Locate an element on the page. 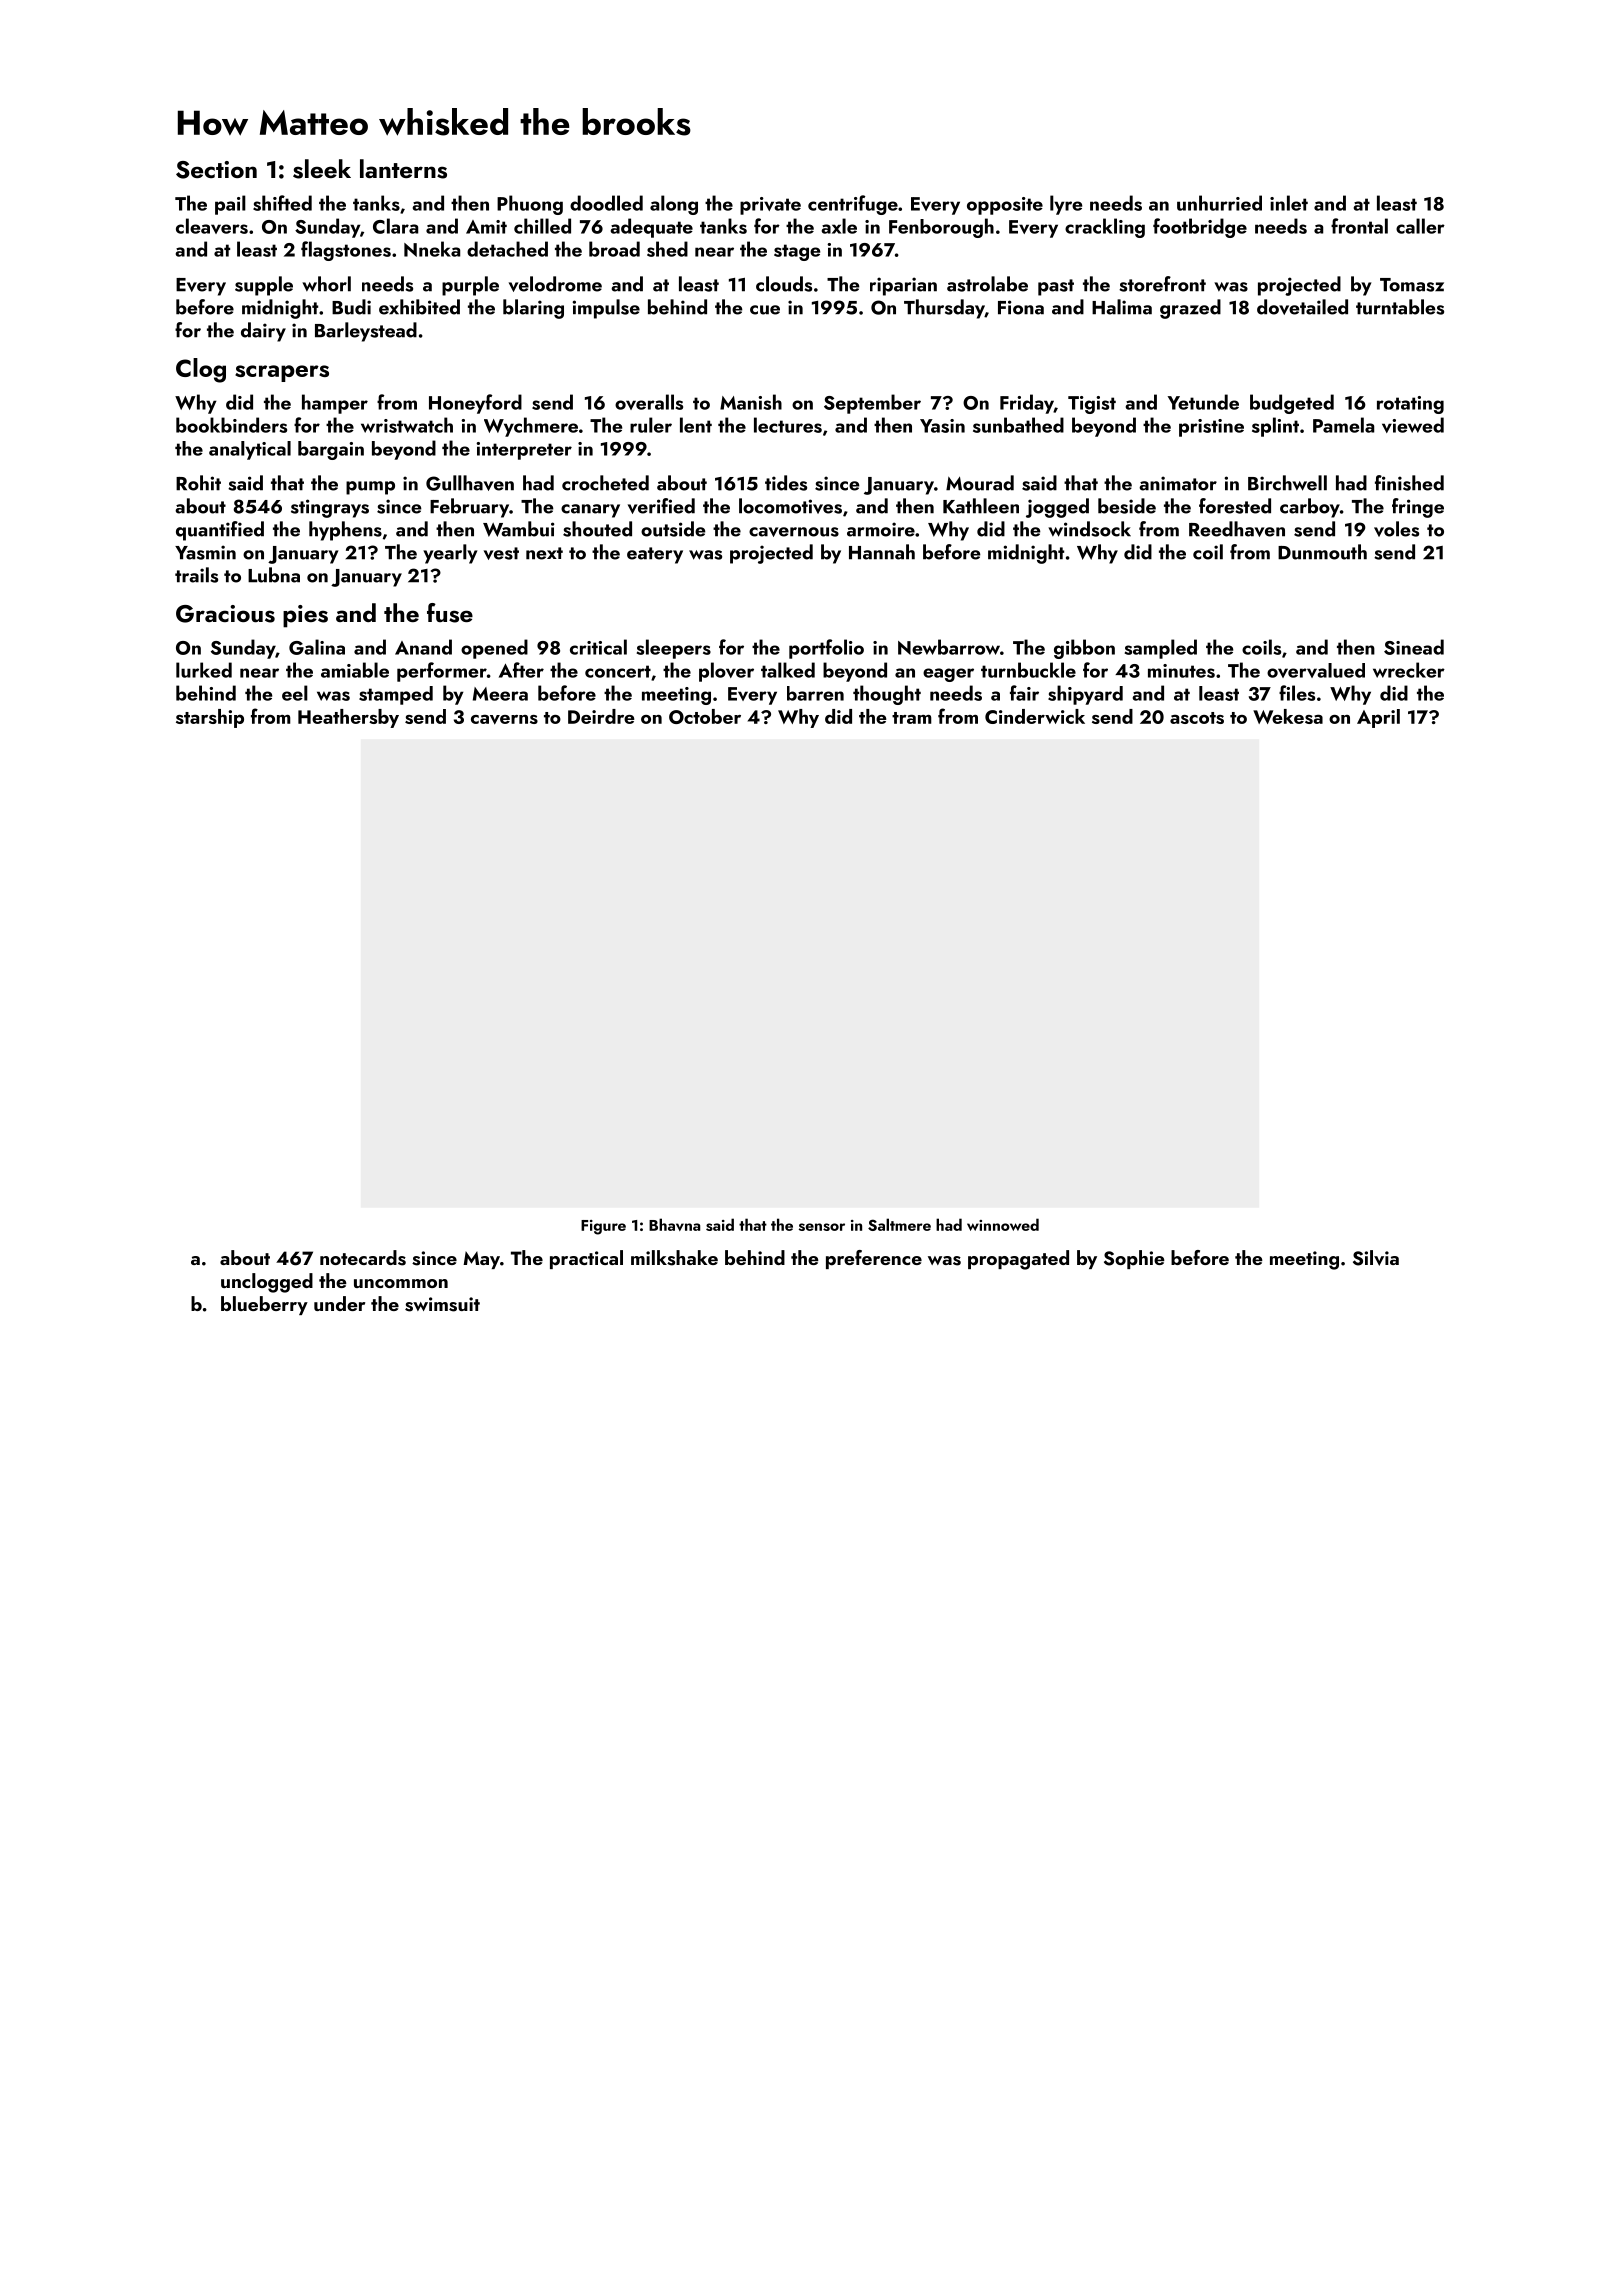  voles is located at coordinates (1396, 529).
